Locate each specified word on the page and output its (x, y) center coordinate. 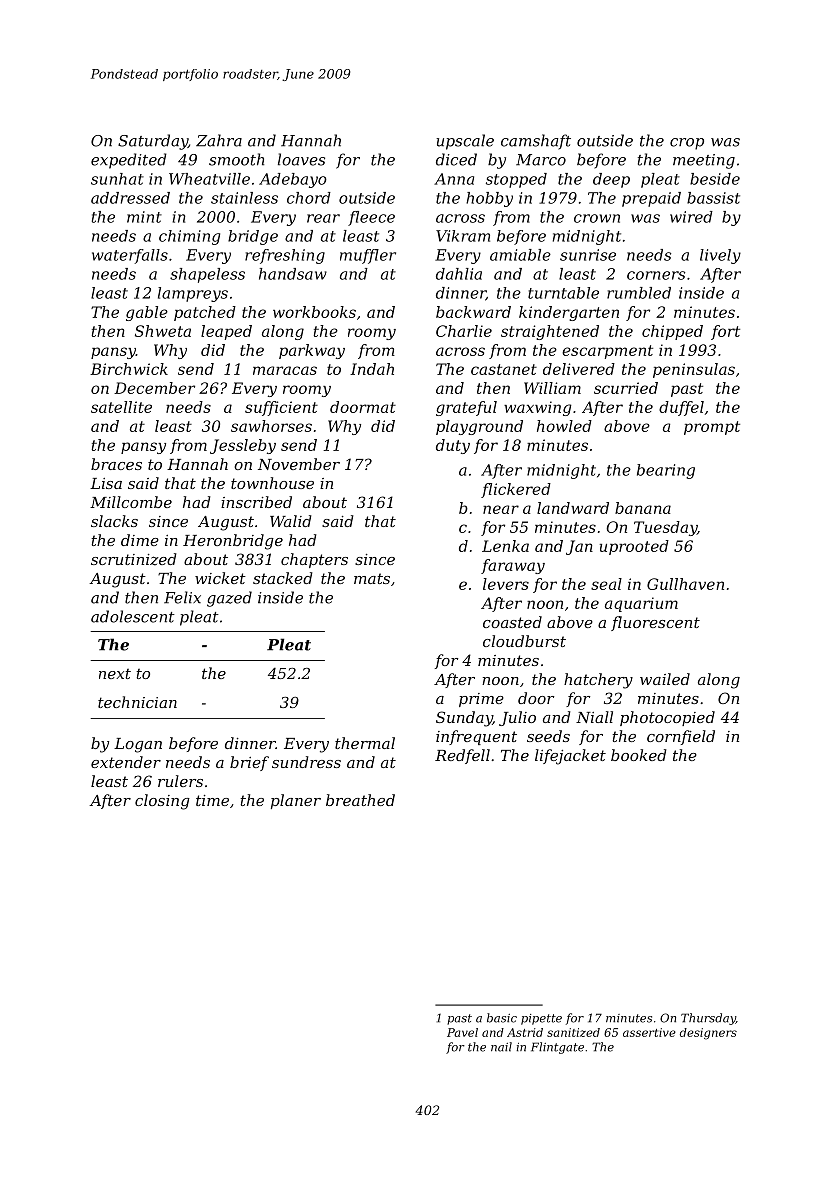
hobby (489, 199)
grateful (466, 408)
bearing (666, 471)
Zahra (219, 140)
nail (501, 1047)
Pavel (462, 1032)
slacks (114, 521)
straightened (550, 332)
